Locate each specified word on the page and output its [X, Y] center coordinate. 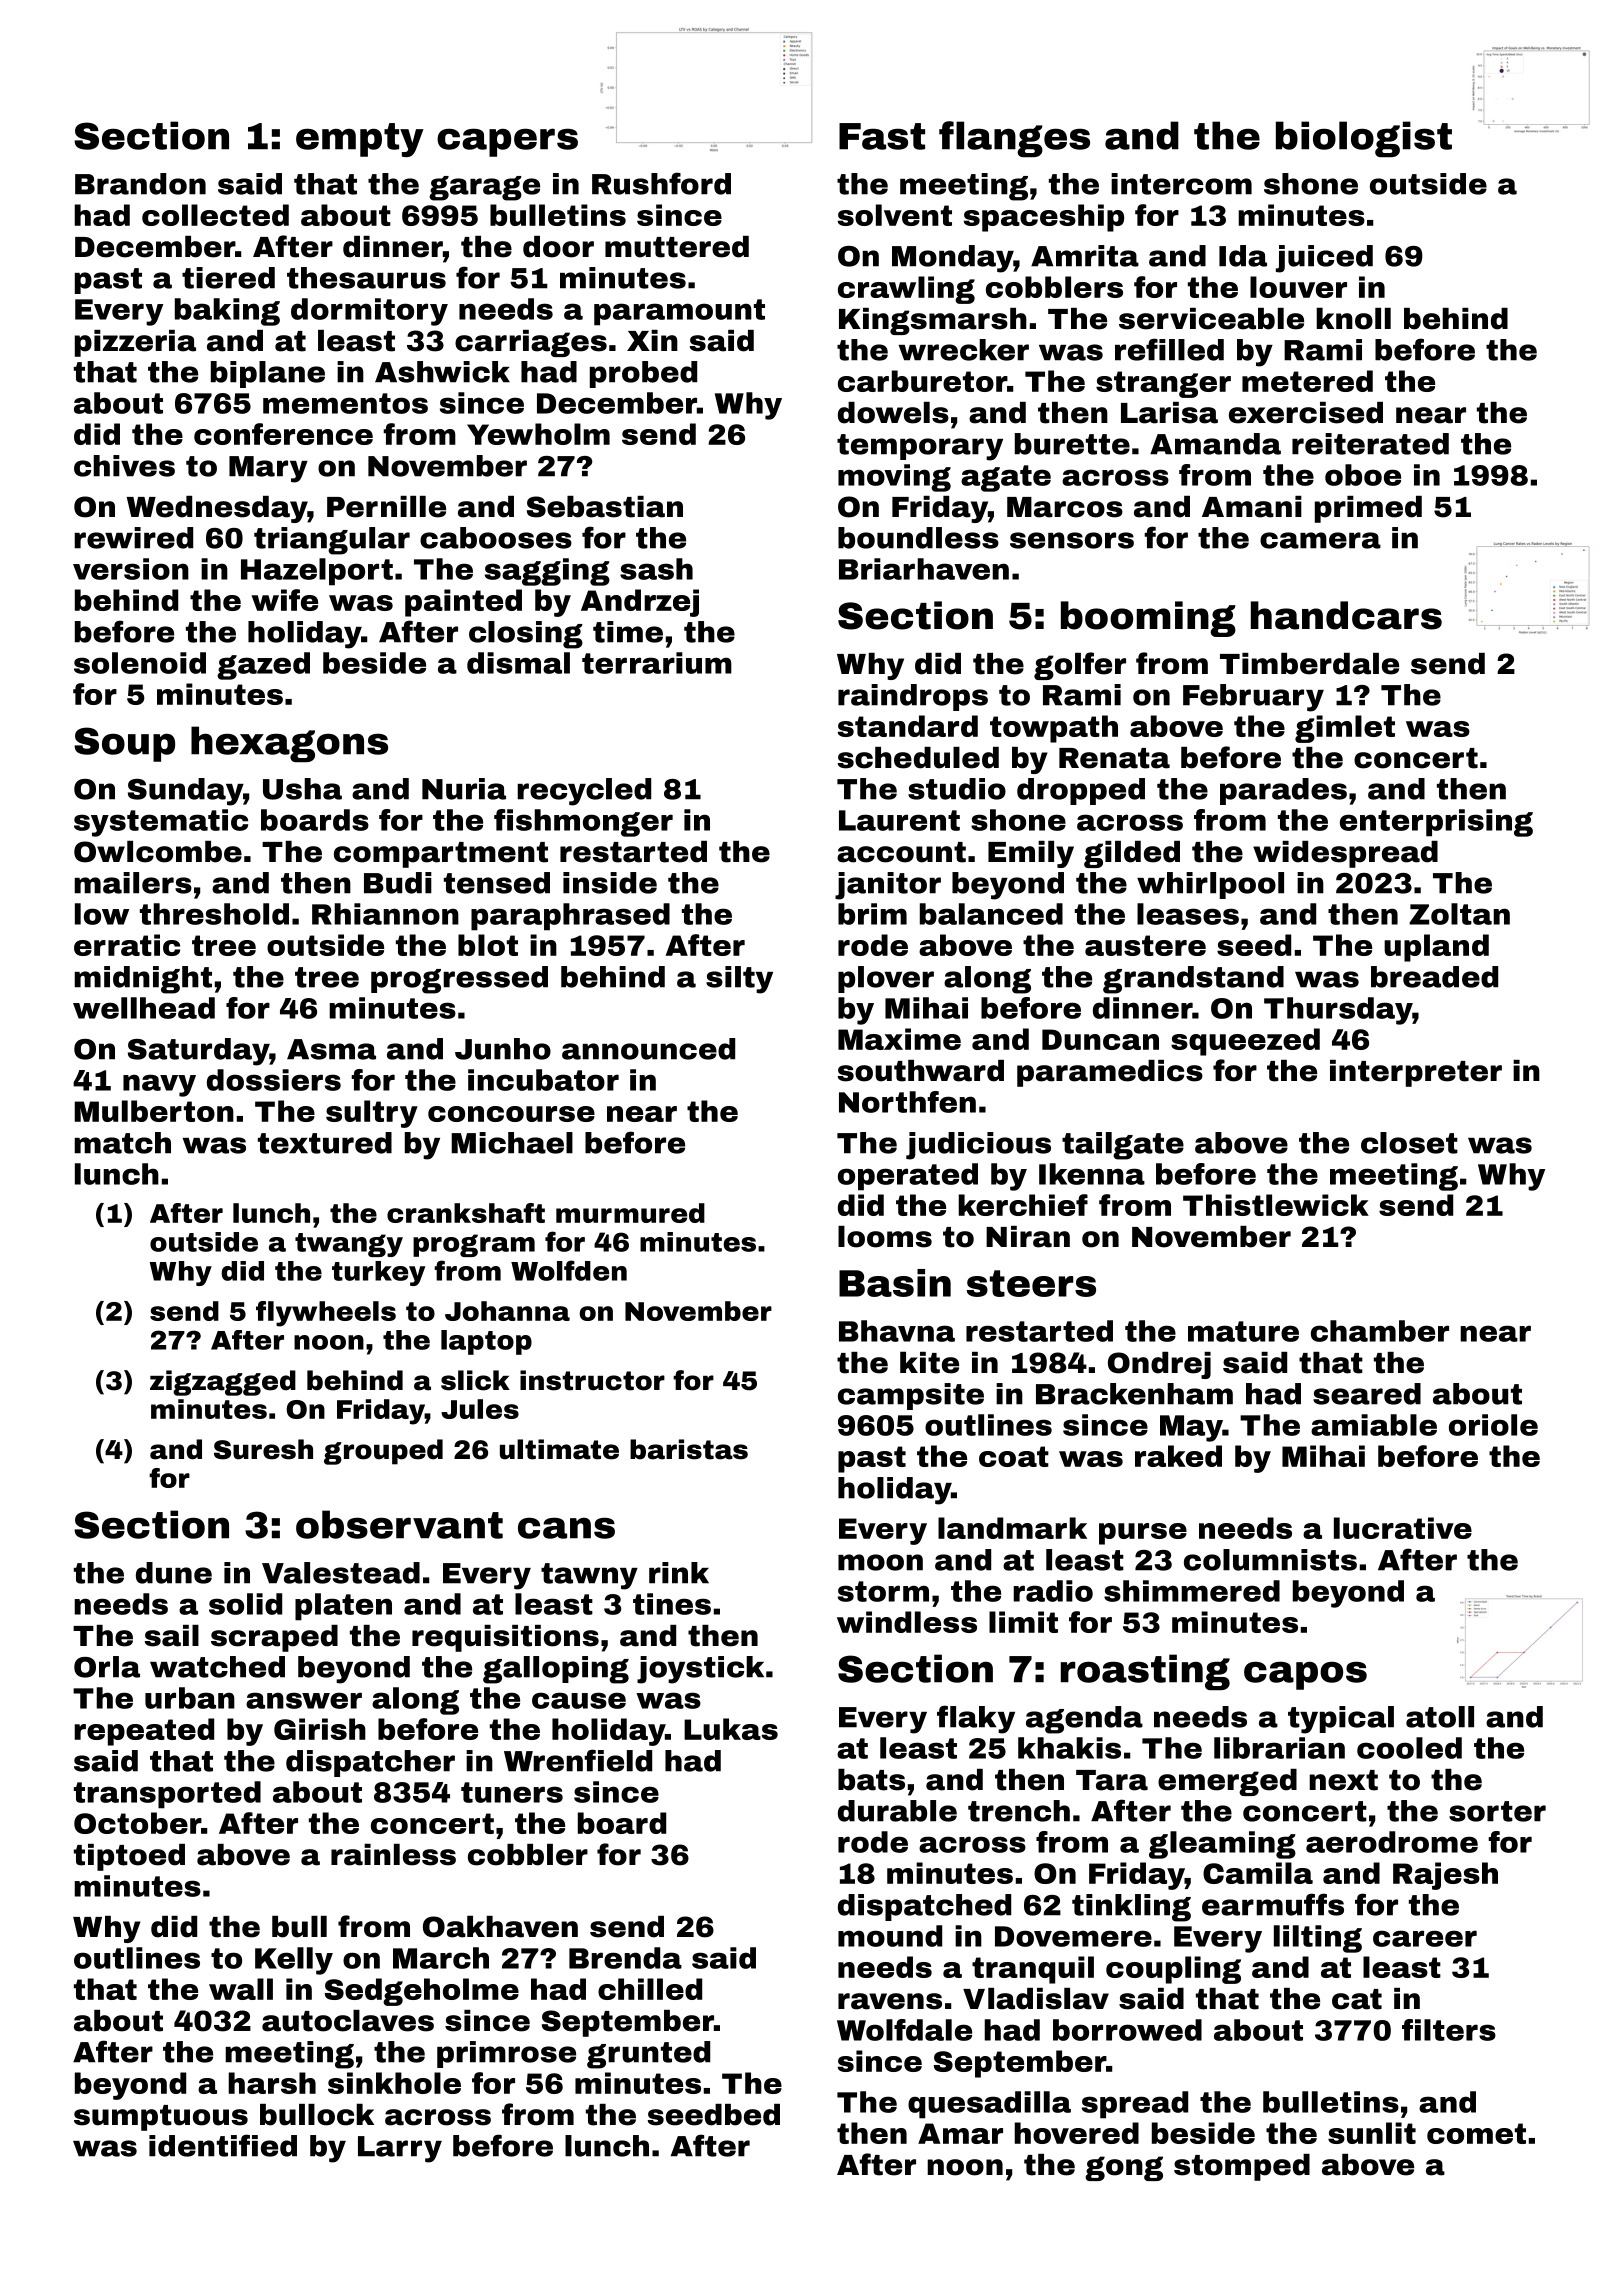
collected [215, 215]
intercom [1181, 184]
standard [908, 726]
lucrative [1403, 1528]
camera [1320, 540]
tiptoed [129, 1857]
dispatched [924, 1907]
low [102, 914]
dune [174, 1573]
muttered [677, 247]
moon [880, 1562]
